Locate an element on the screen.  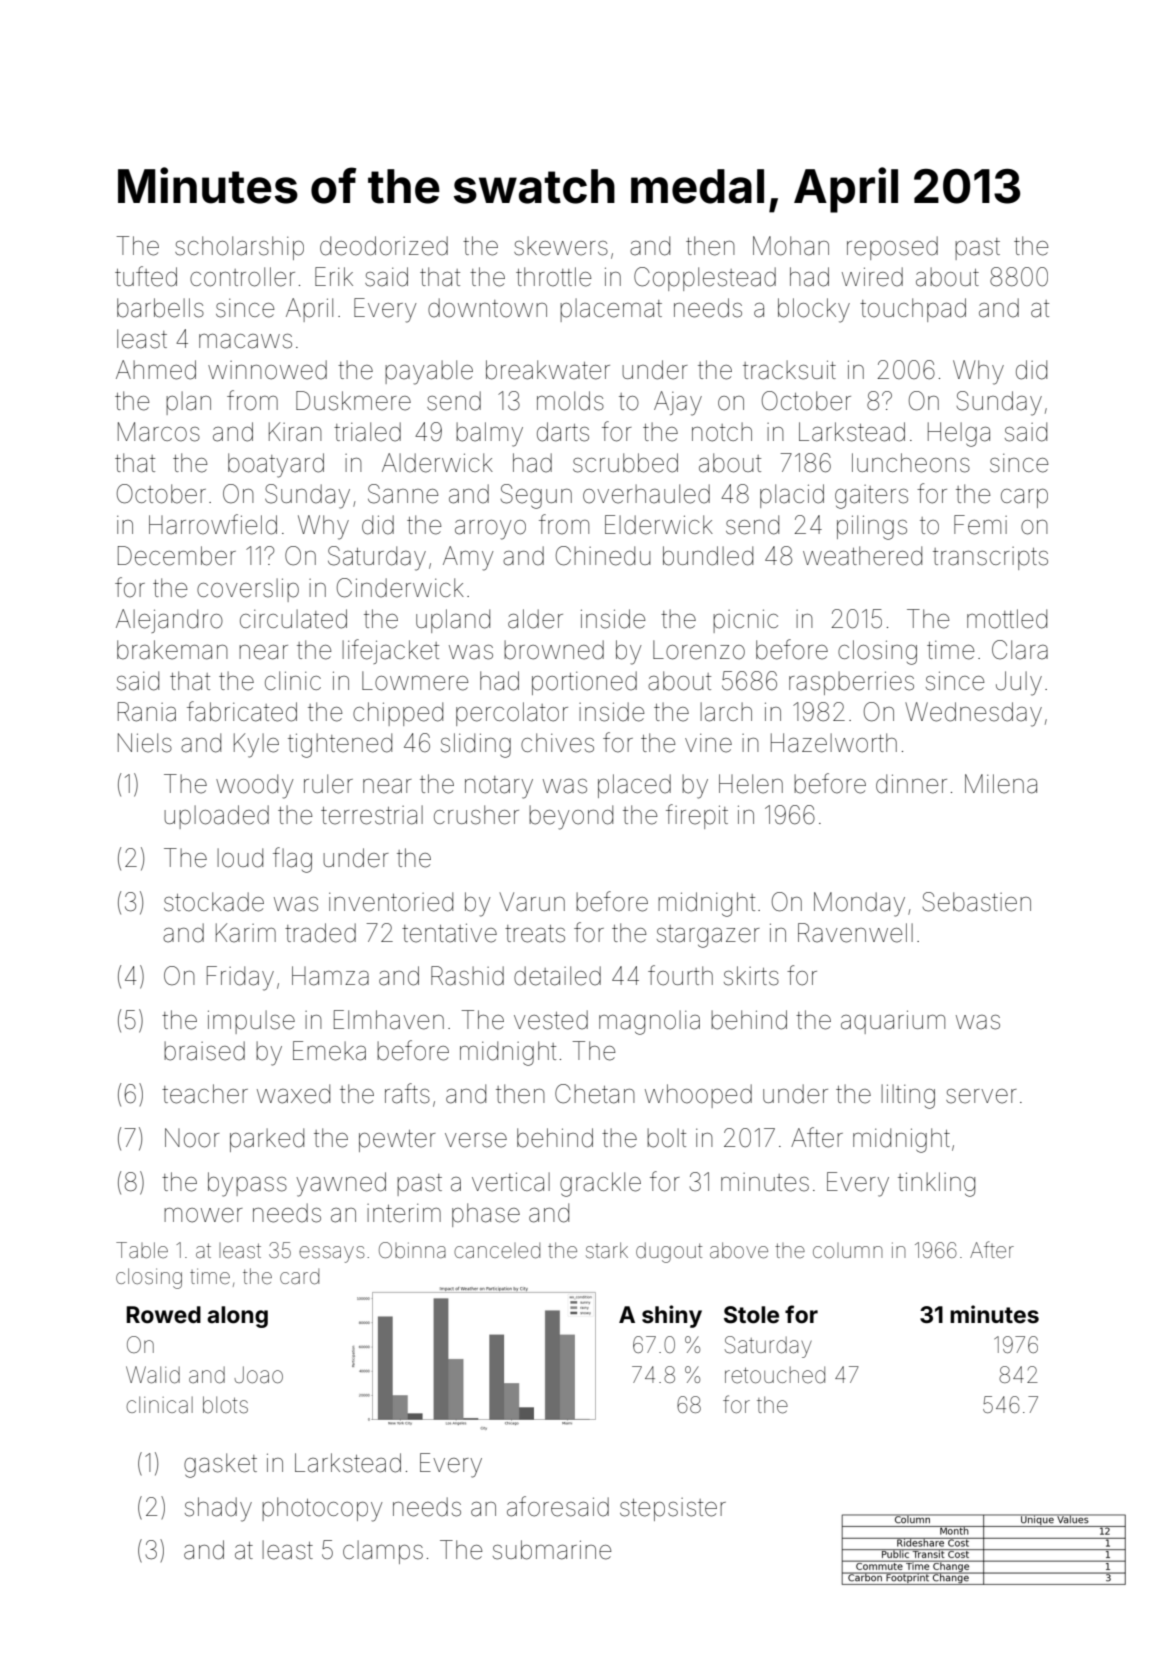
submarine is located at coordinates (552, 1550).
